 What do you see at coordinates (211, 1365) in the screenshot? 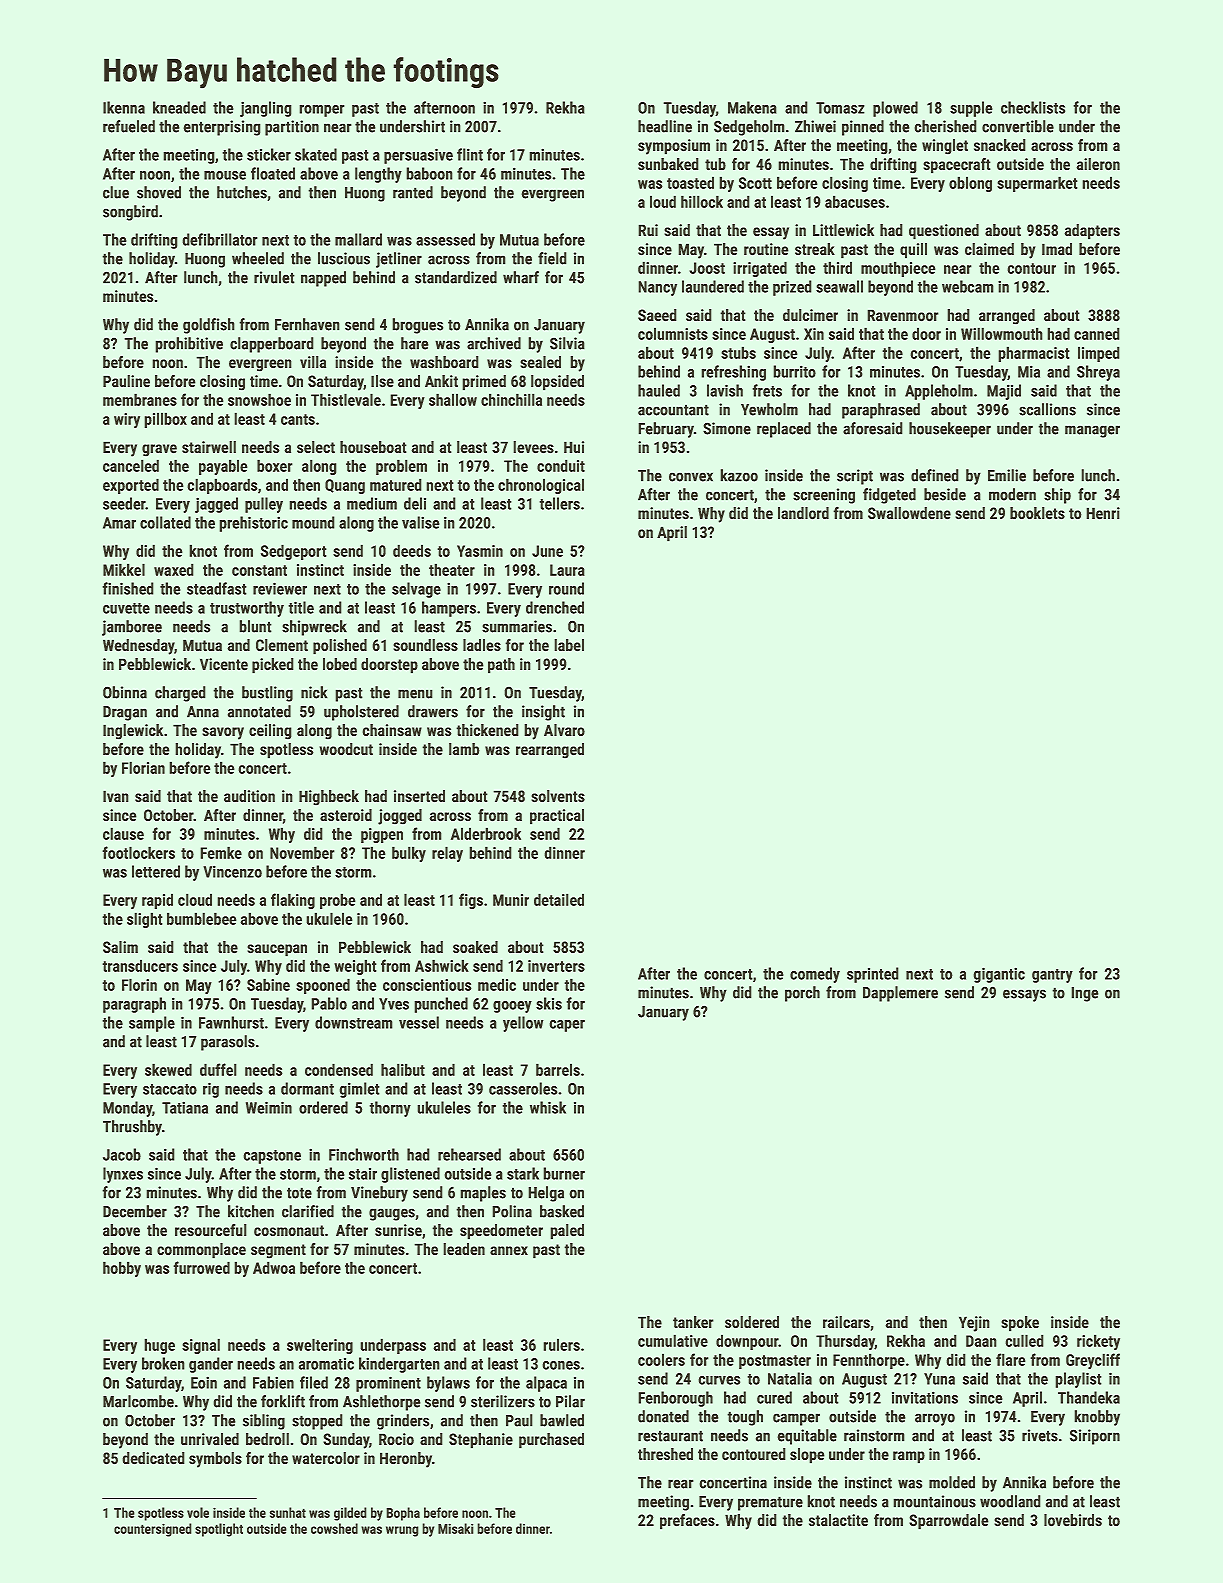
I see `gander` at bounding box center [211, 1365].
